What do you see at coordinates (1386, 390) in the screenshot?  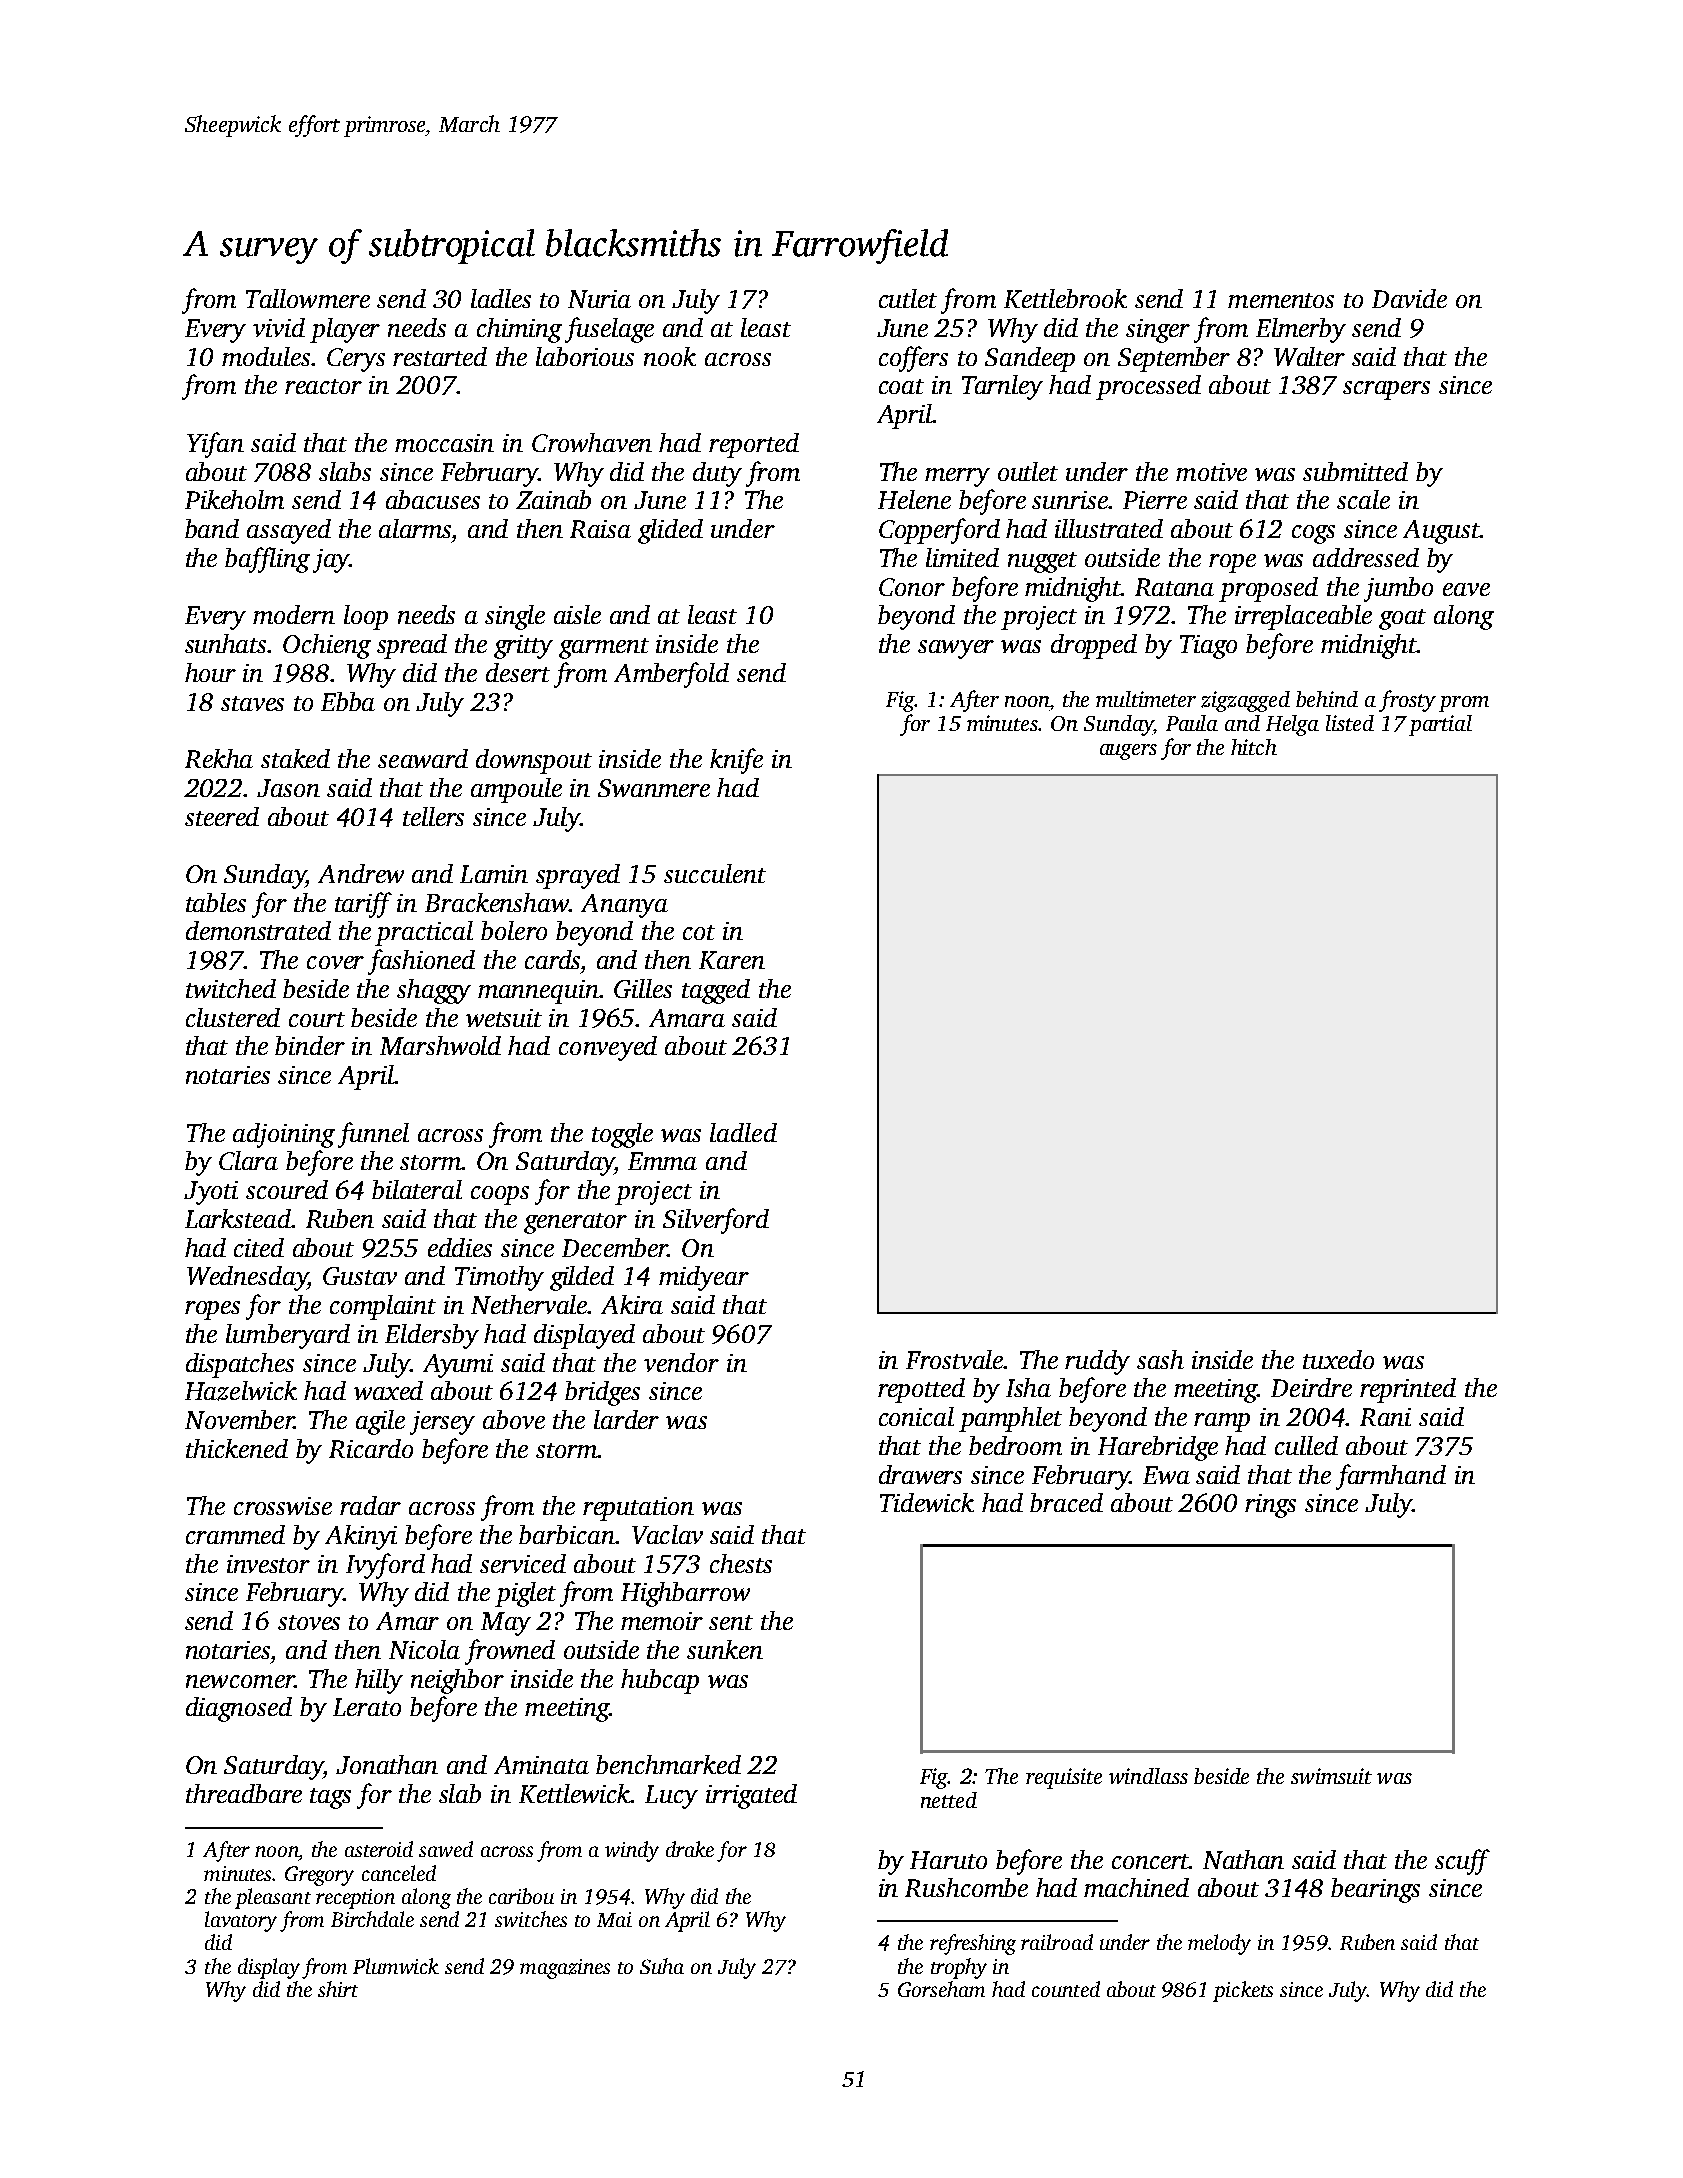 I see `scrapers` at bounding box center [1386, 390].
